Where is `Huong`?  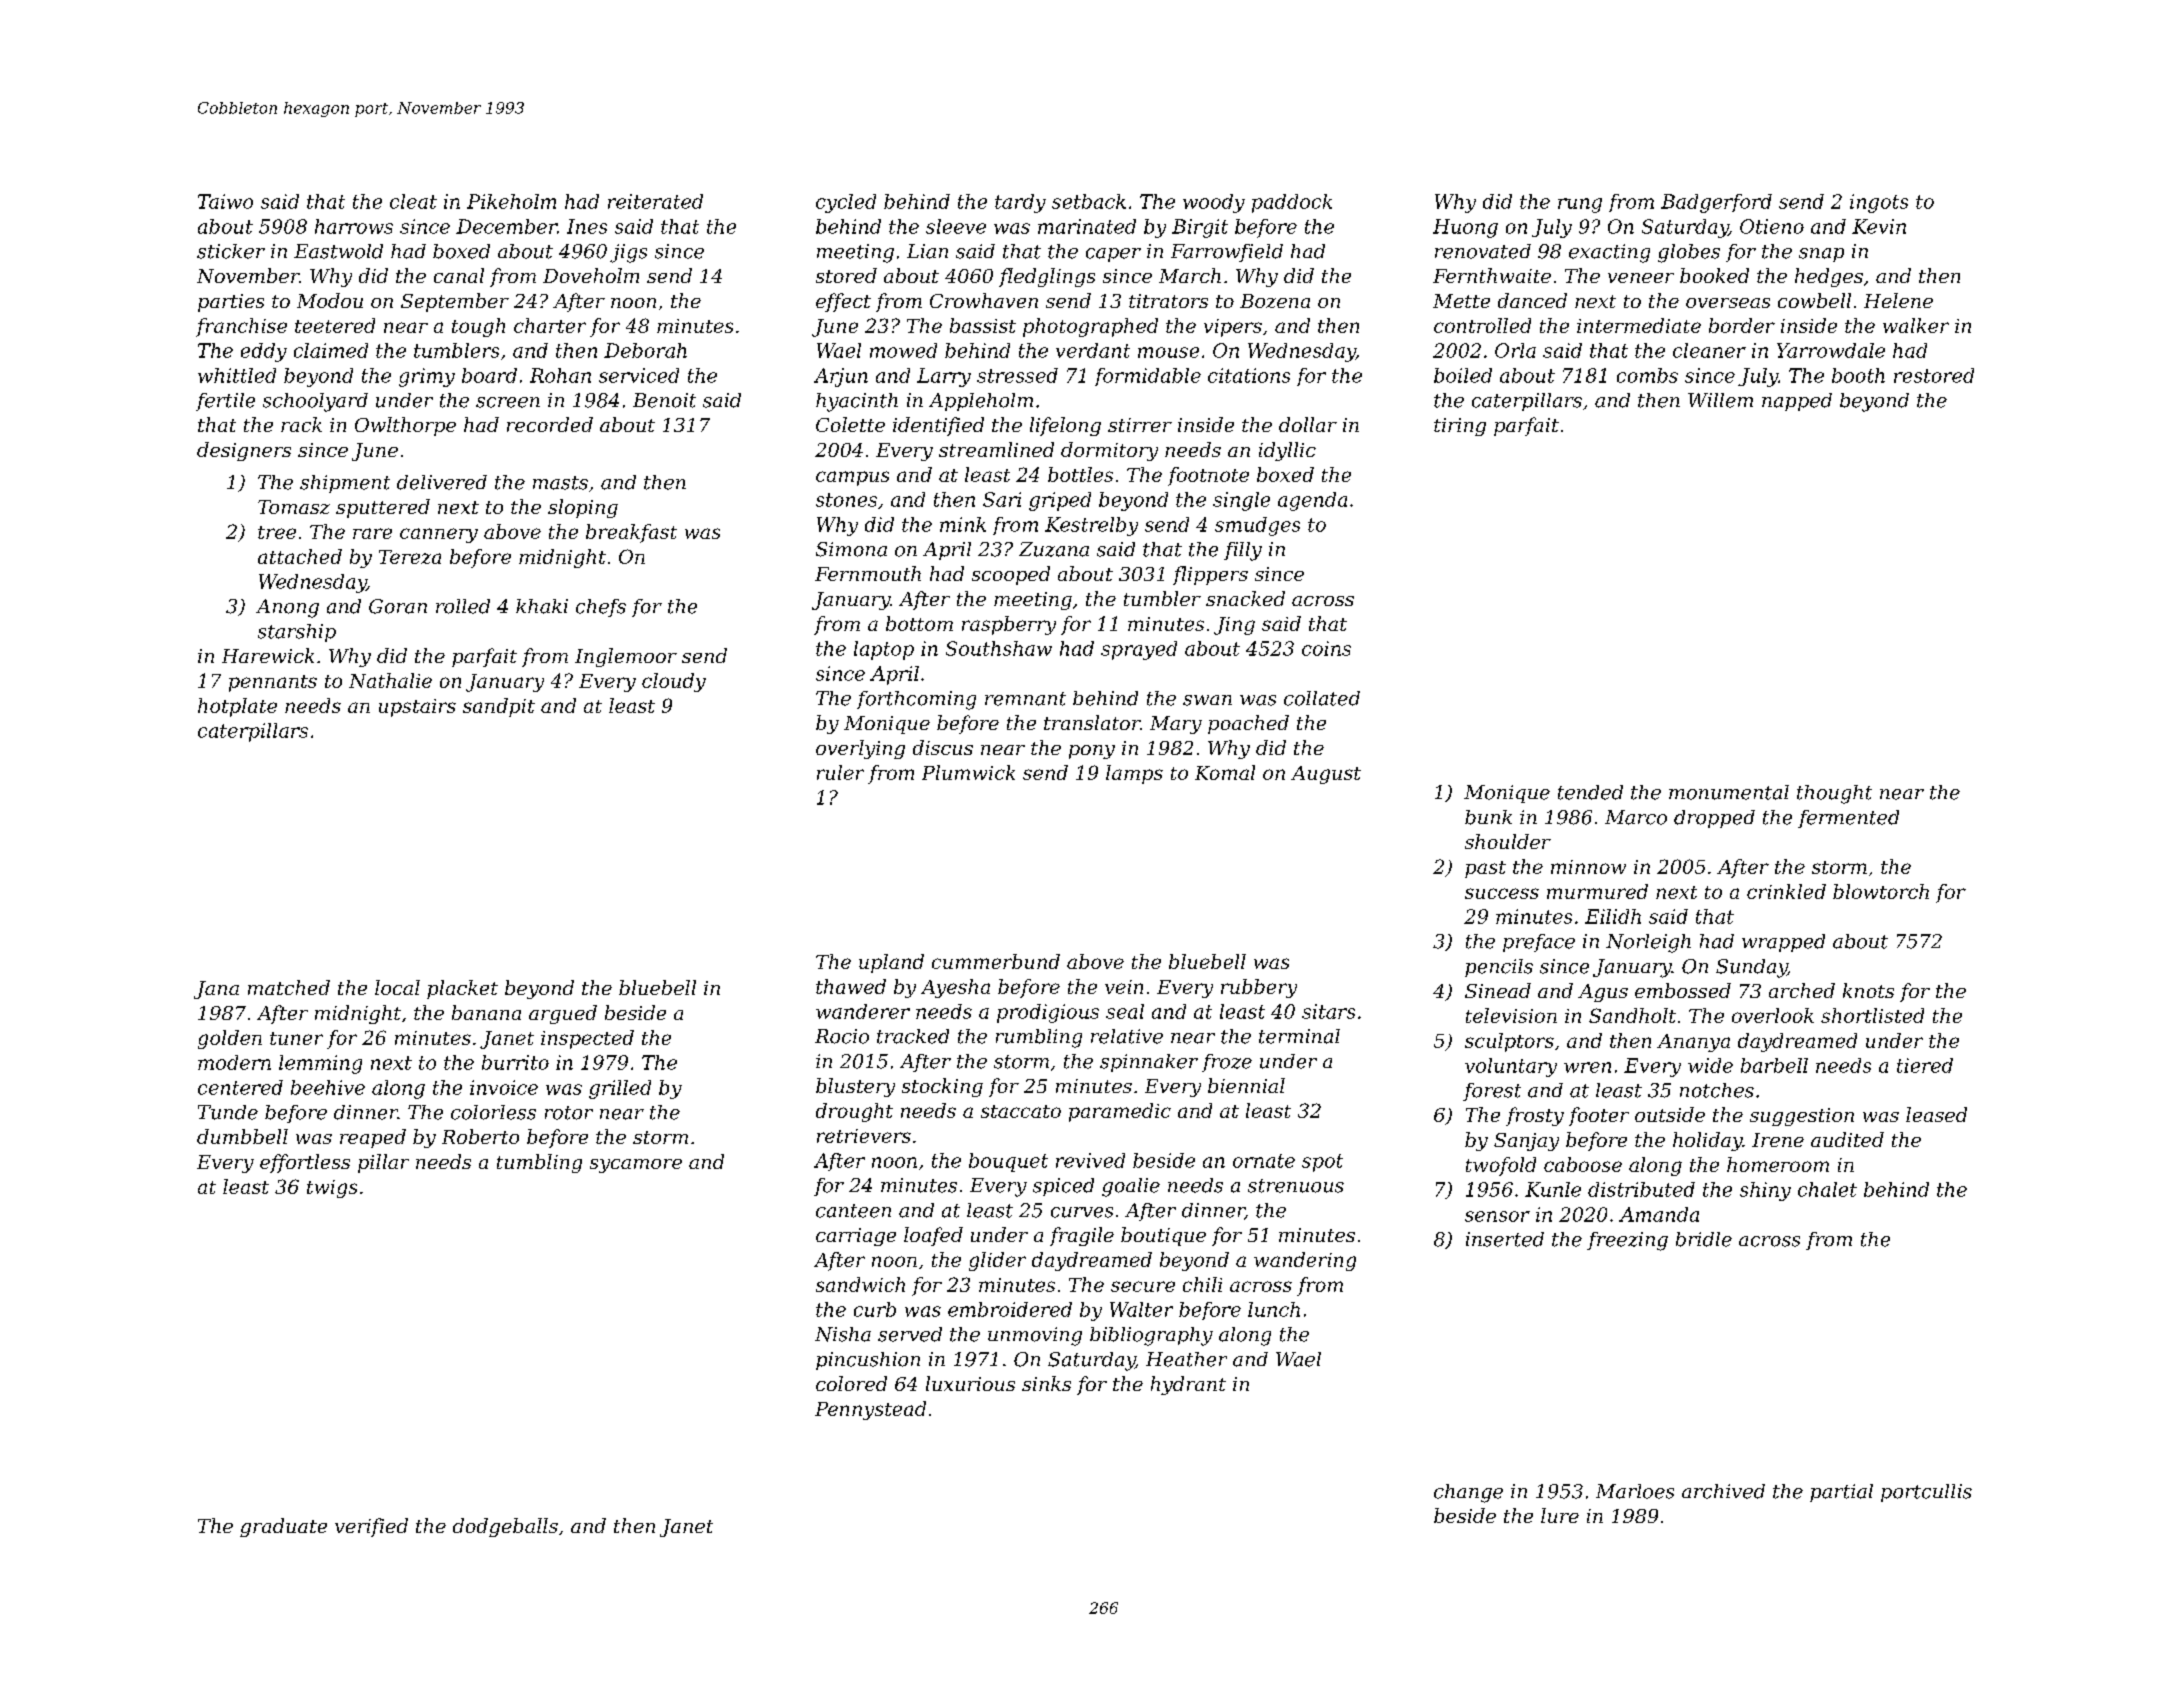 Huong is located at coordinates (1465, 228).
